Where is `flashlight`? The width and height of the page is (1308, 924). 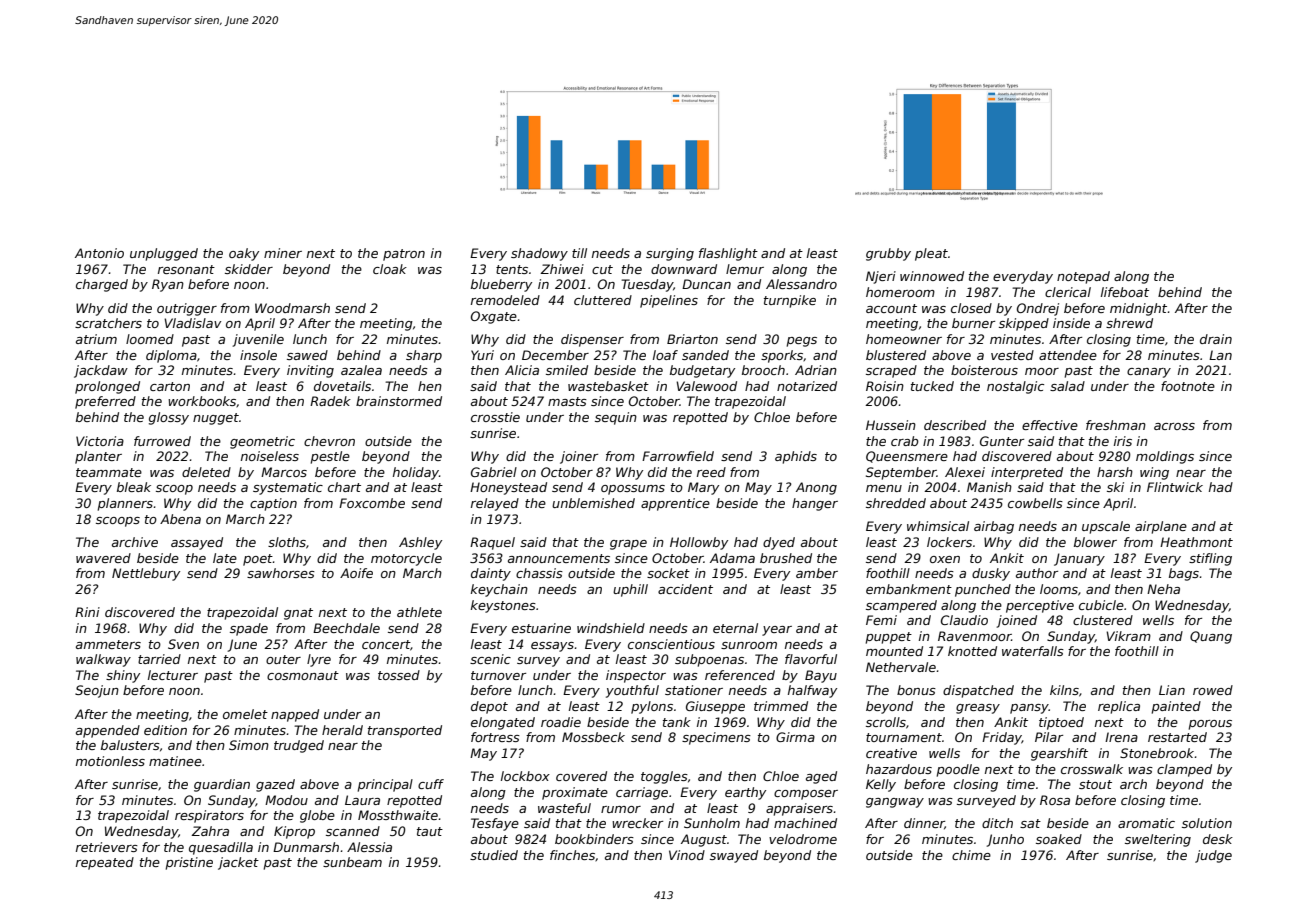
flashlight is located at coordinates (728, 254).
